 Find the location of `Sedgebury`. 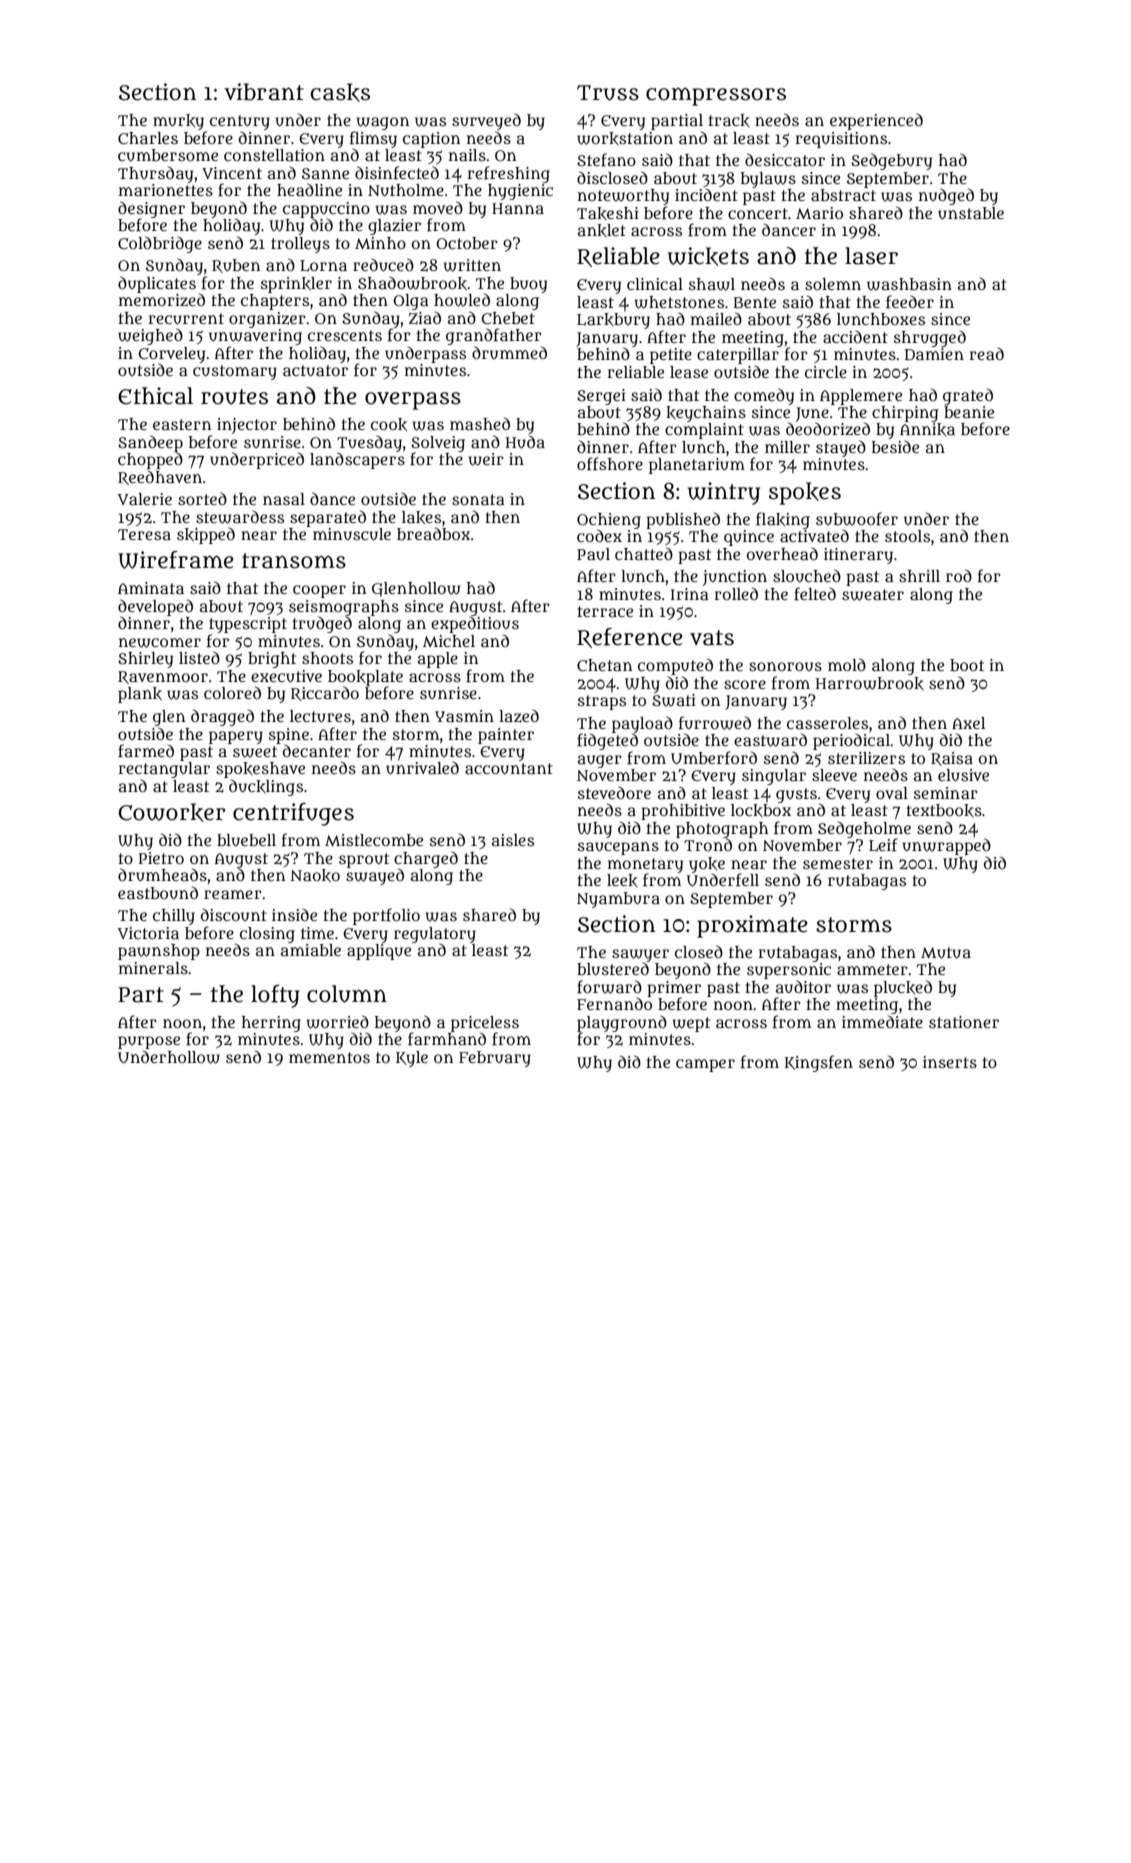

Sedgebury is located at coordinates (891, 161).
